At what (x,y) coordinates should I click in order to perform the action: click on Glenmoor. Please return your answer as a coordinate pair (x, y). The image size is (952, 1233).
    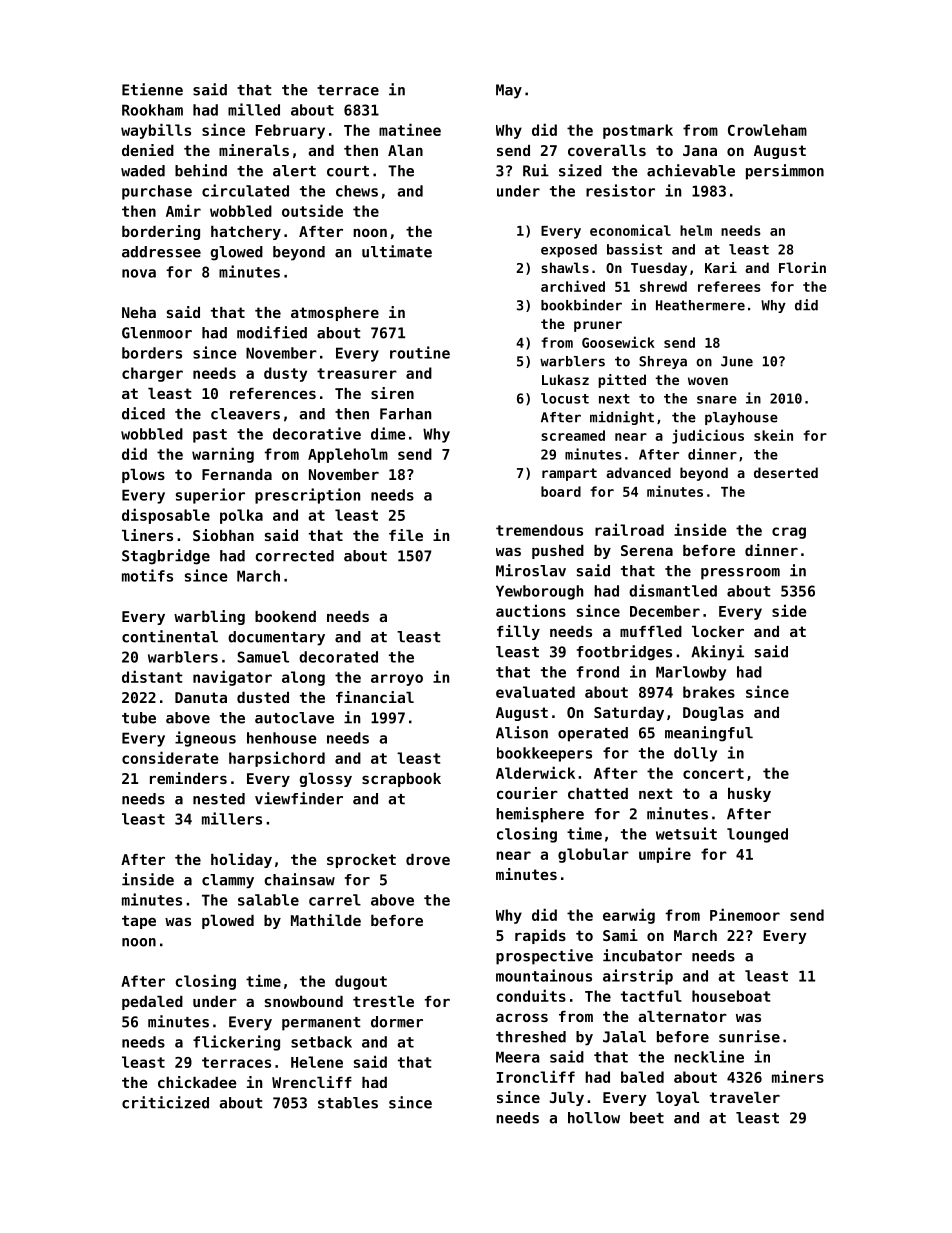
    Looking at the image, I should click on (157, 333).
